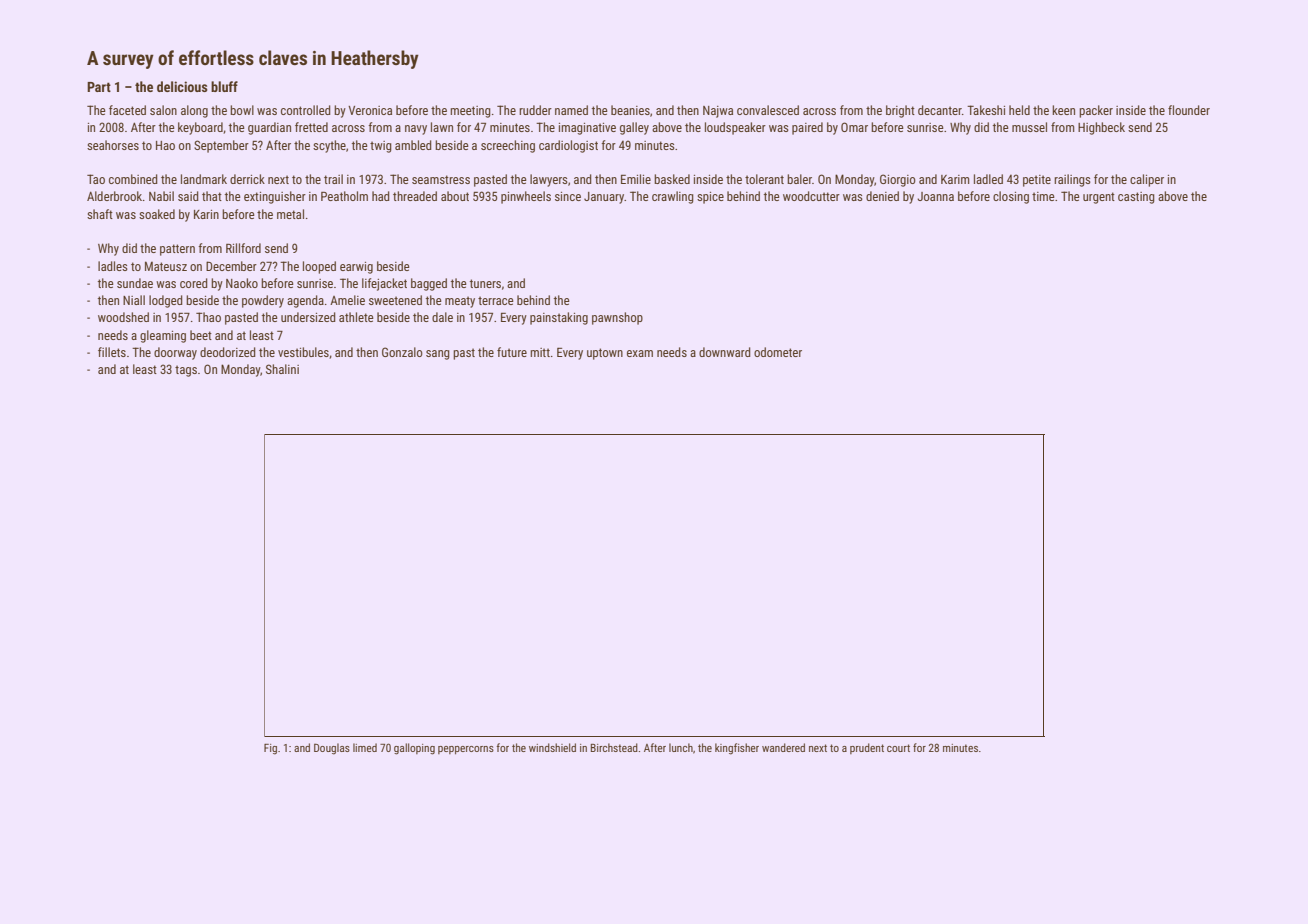 Image resolution: width=1308 pixels, height=924 pixels. What do you see at coordinates (270, 749) in the page?
I see `Fig` at bounding box center [270, 749].
